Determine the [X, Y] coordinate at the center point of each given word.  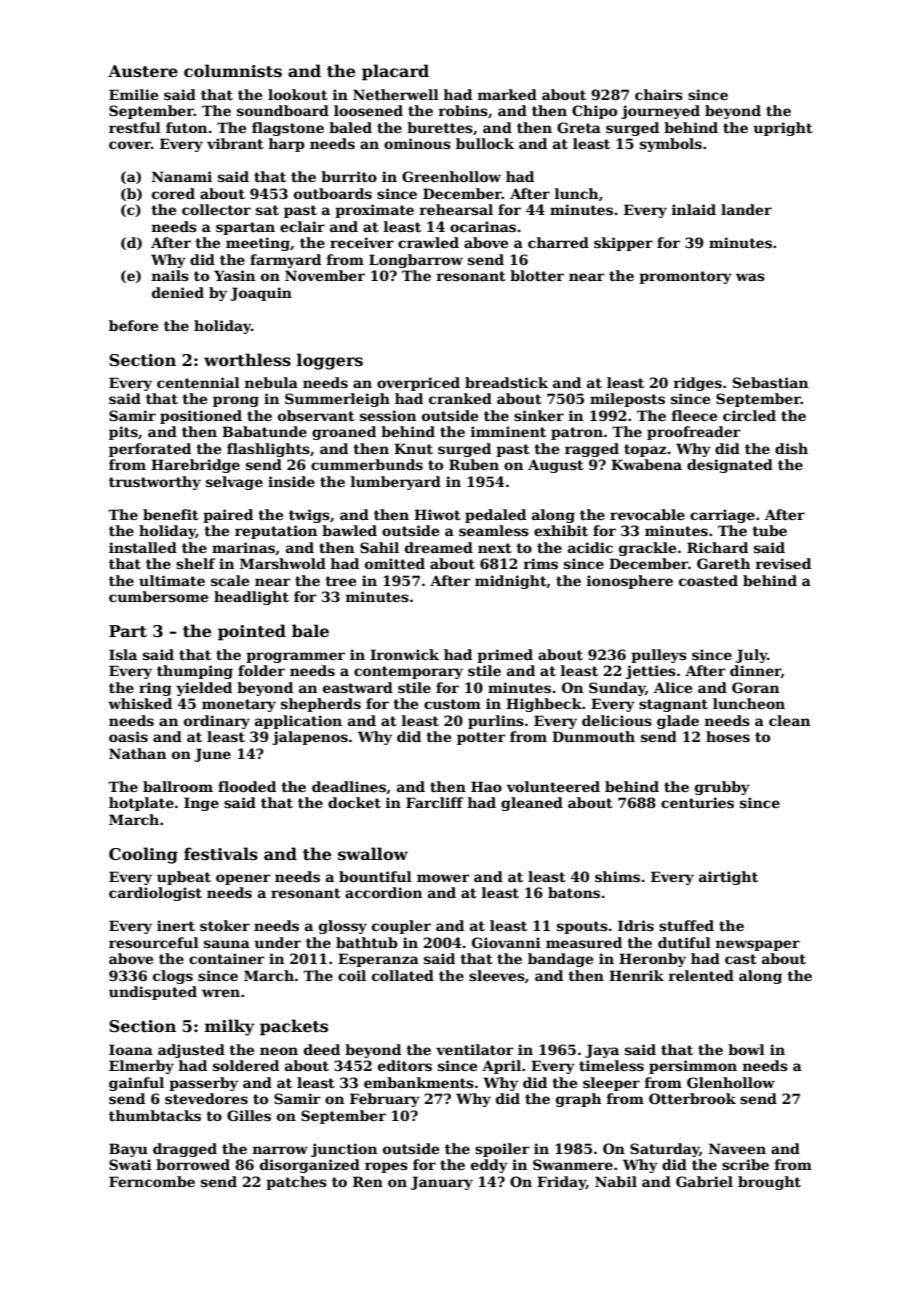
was [750, 277]
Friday [561, 1183]
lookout [298, 94]
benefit [171, 514]
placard [395, 72]
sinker [539, 415]
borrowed [193, 1164]
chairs [659, 94]
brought [769, 1183]
